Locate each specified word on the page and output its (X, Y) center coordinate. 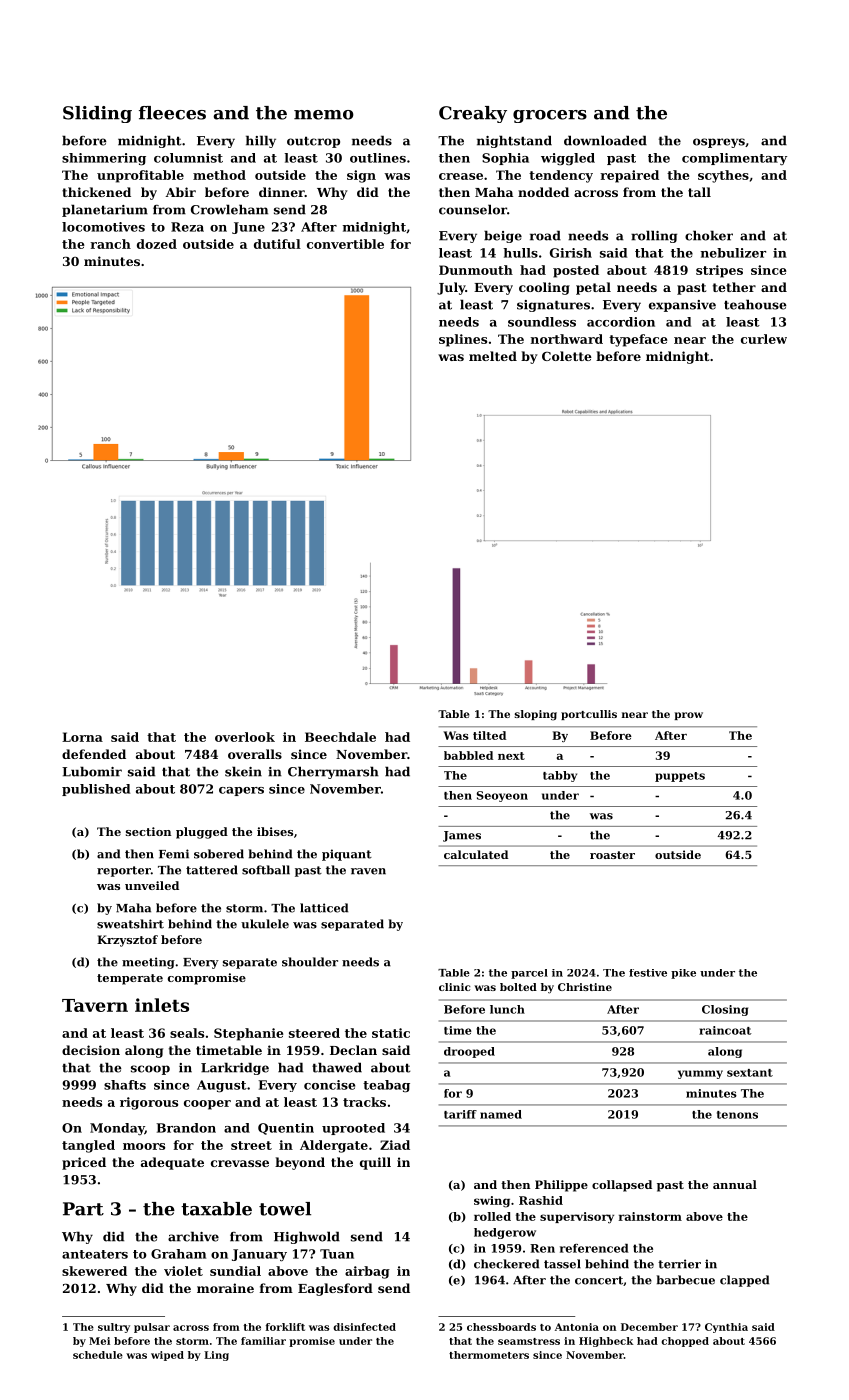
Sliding (97, 114)
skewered (94, 1271)
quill (375, 1163)
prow (689, 716)
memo (324, 115)
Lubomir (92, 771)
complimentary (734, 159)
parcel (529, 974)
